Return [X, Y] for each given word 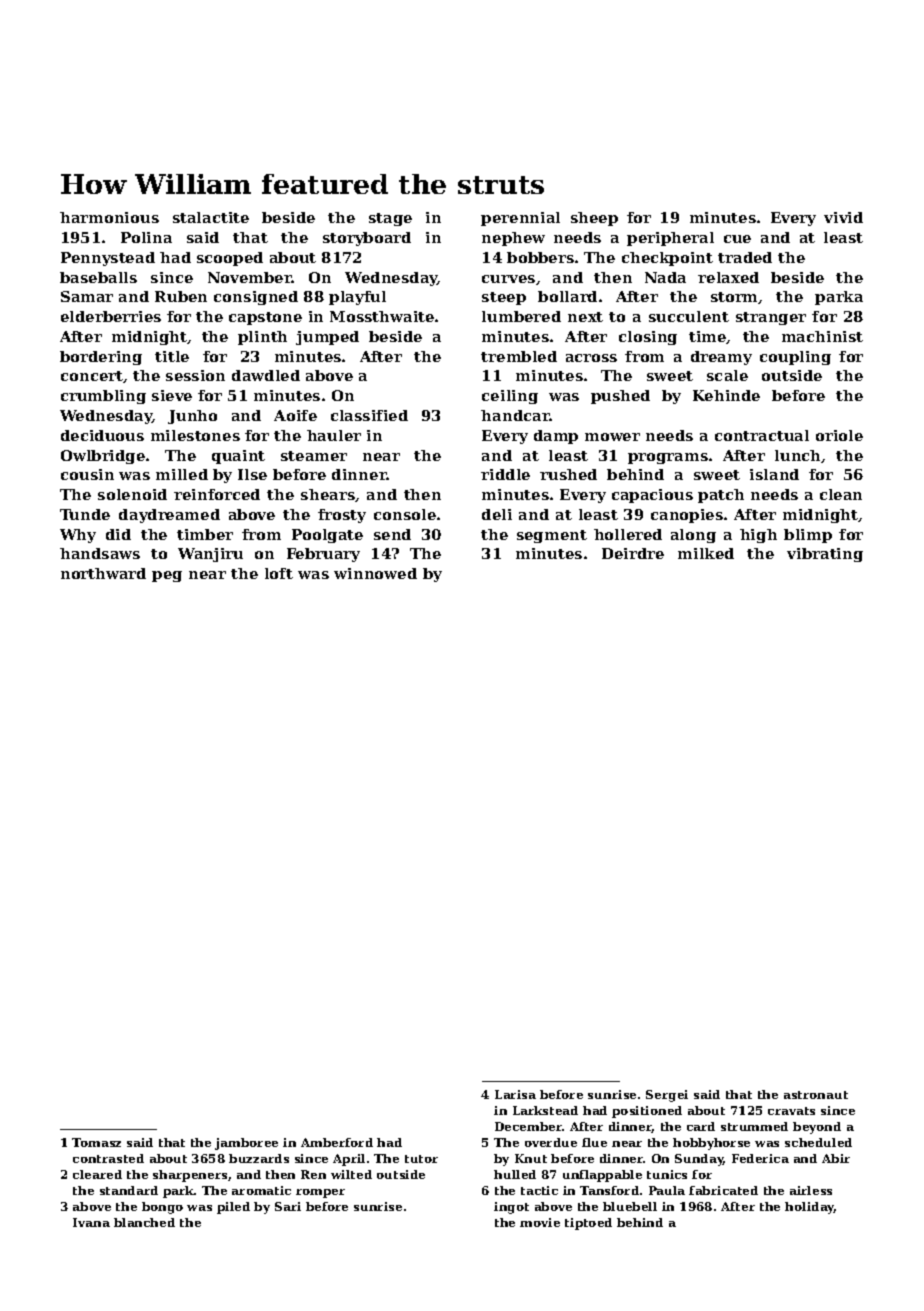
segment [552, 536]
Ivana [91, 1222]
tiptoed [588, 1224]
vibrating [825, 555]
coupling [795, 358]
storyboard [367, 239]
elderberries [111, 316]
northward [103, 573]
